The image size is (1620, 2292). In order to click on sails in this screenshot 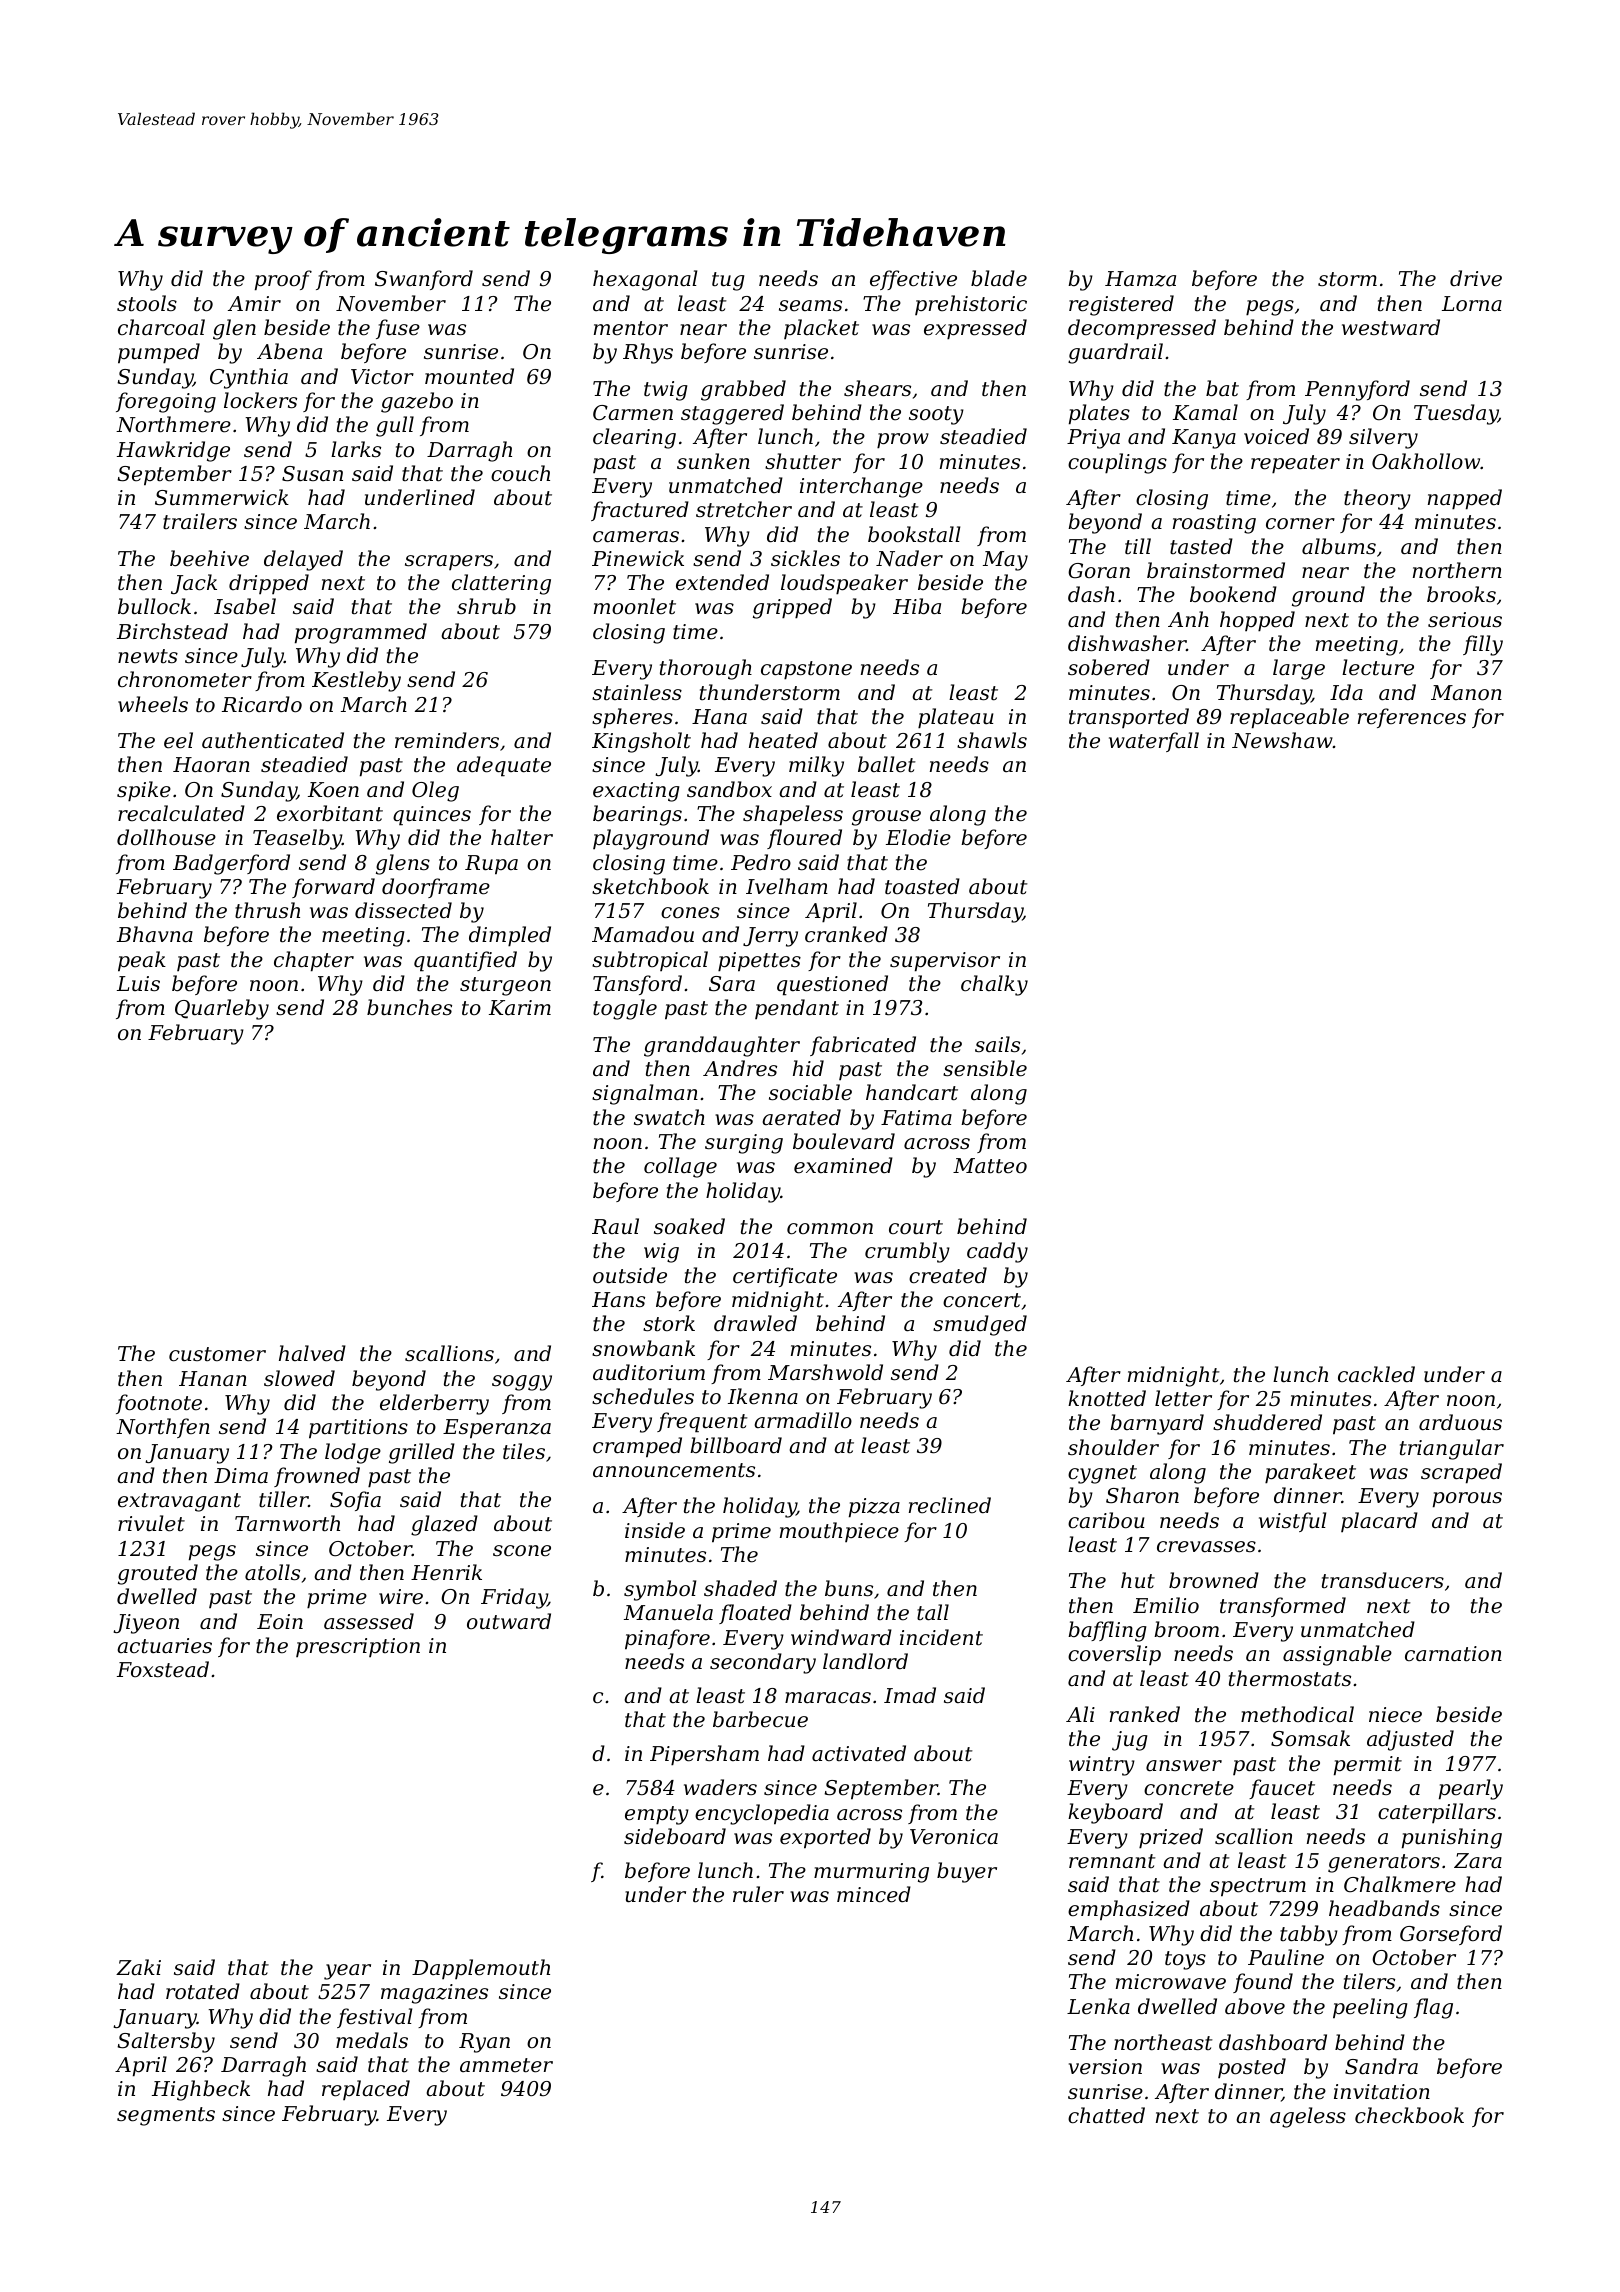, I will do `click(997, 1044)`.
